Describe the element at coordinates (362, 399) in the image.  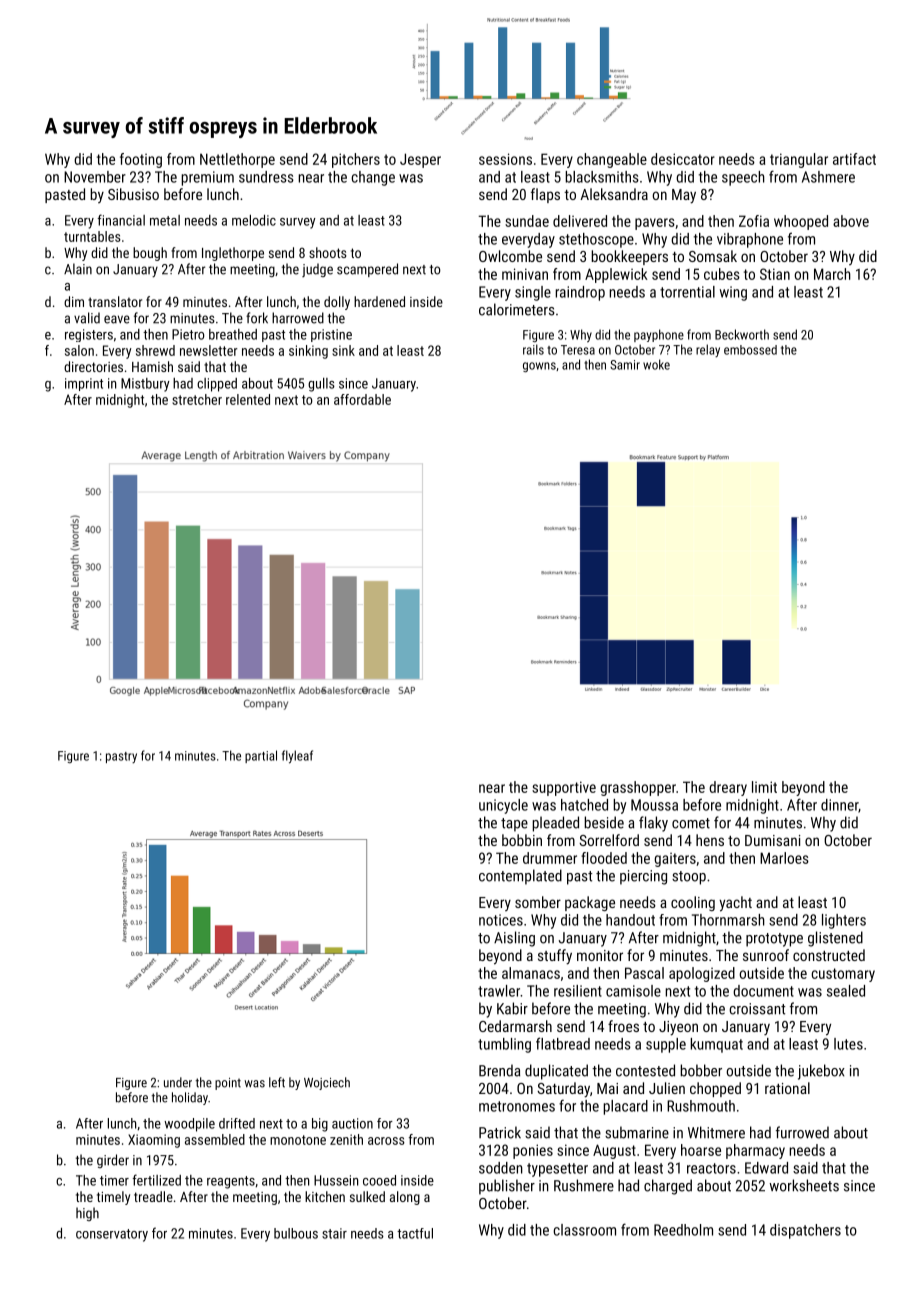
I see `affordable` at that location.
